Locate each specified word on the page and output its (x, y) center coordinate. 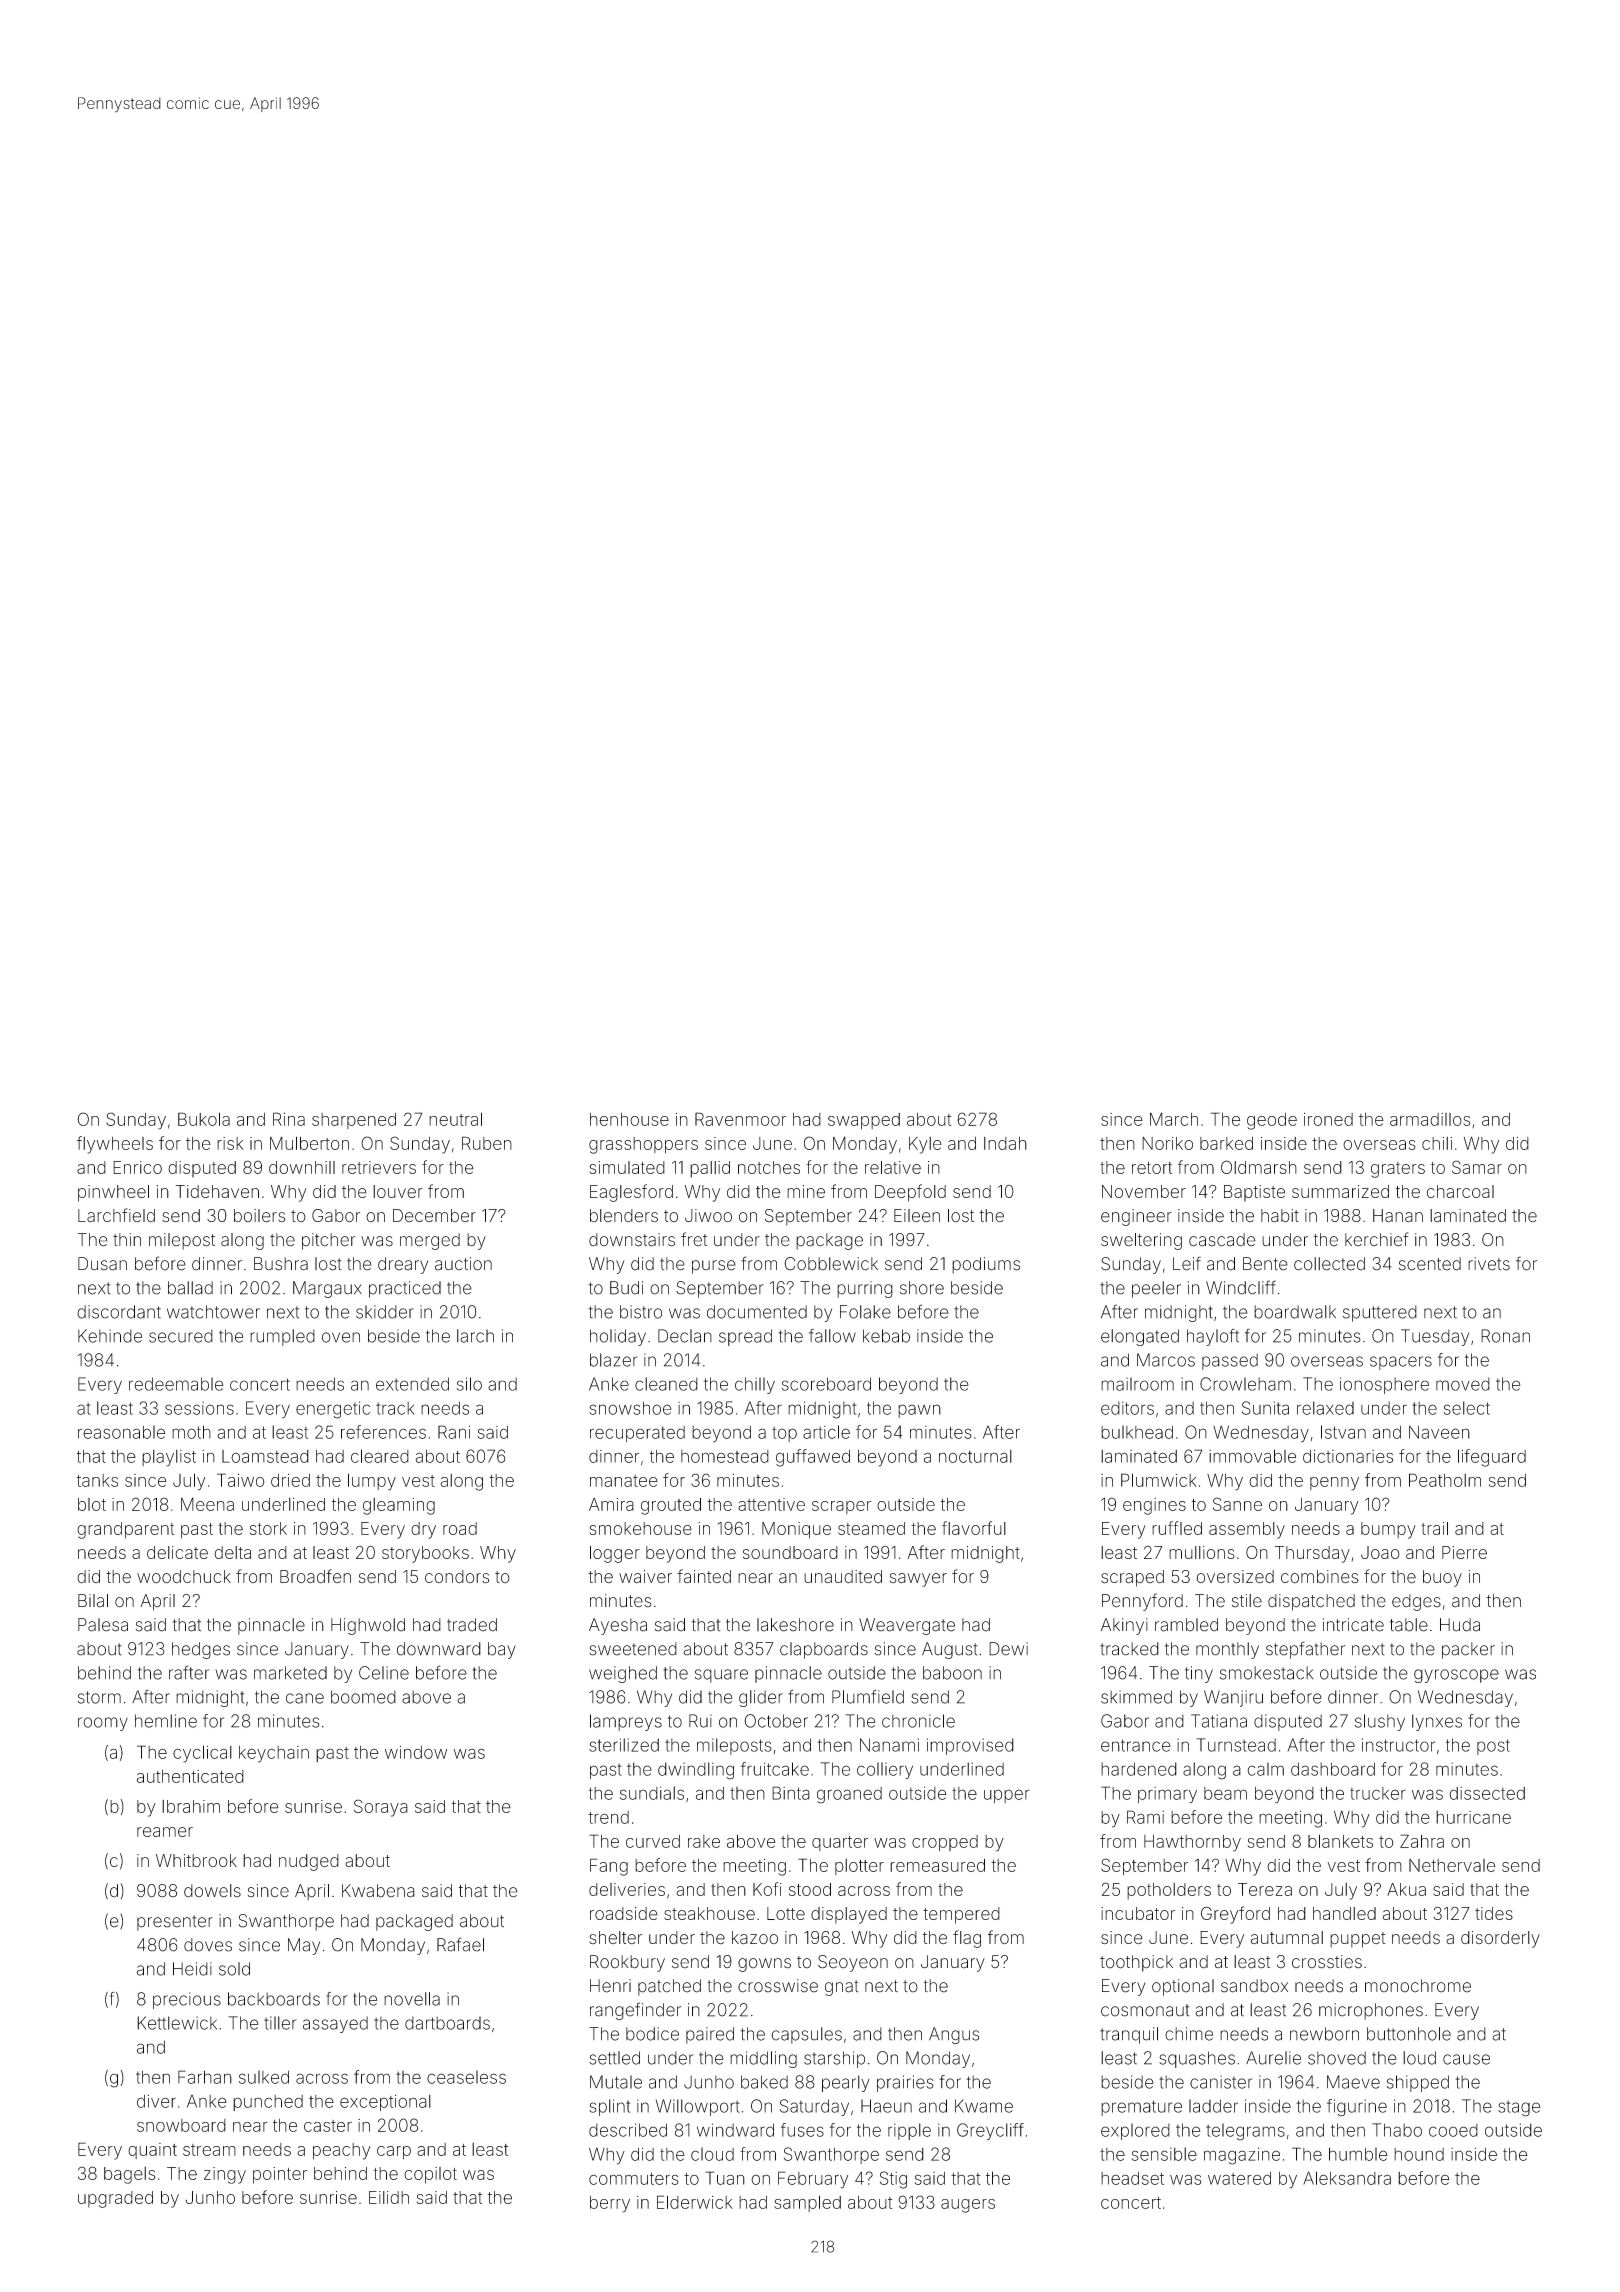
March (1174, 1119)
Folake (865, 1312)
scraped (1132, 1578)
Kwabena (378, 1891)
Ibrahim (191, 1806)
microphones (1371, 2011)
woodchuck (184, 1577)
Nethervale (1452, 1865)
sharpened (354, 1121)
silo (469, 1384)
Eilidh (389, 2197)
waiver (645, 1577)
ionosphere (1384, 1385)
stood (810, 1889)
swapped (864, 1121)
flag (967, 1939)
